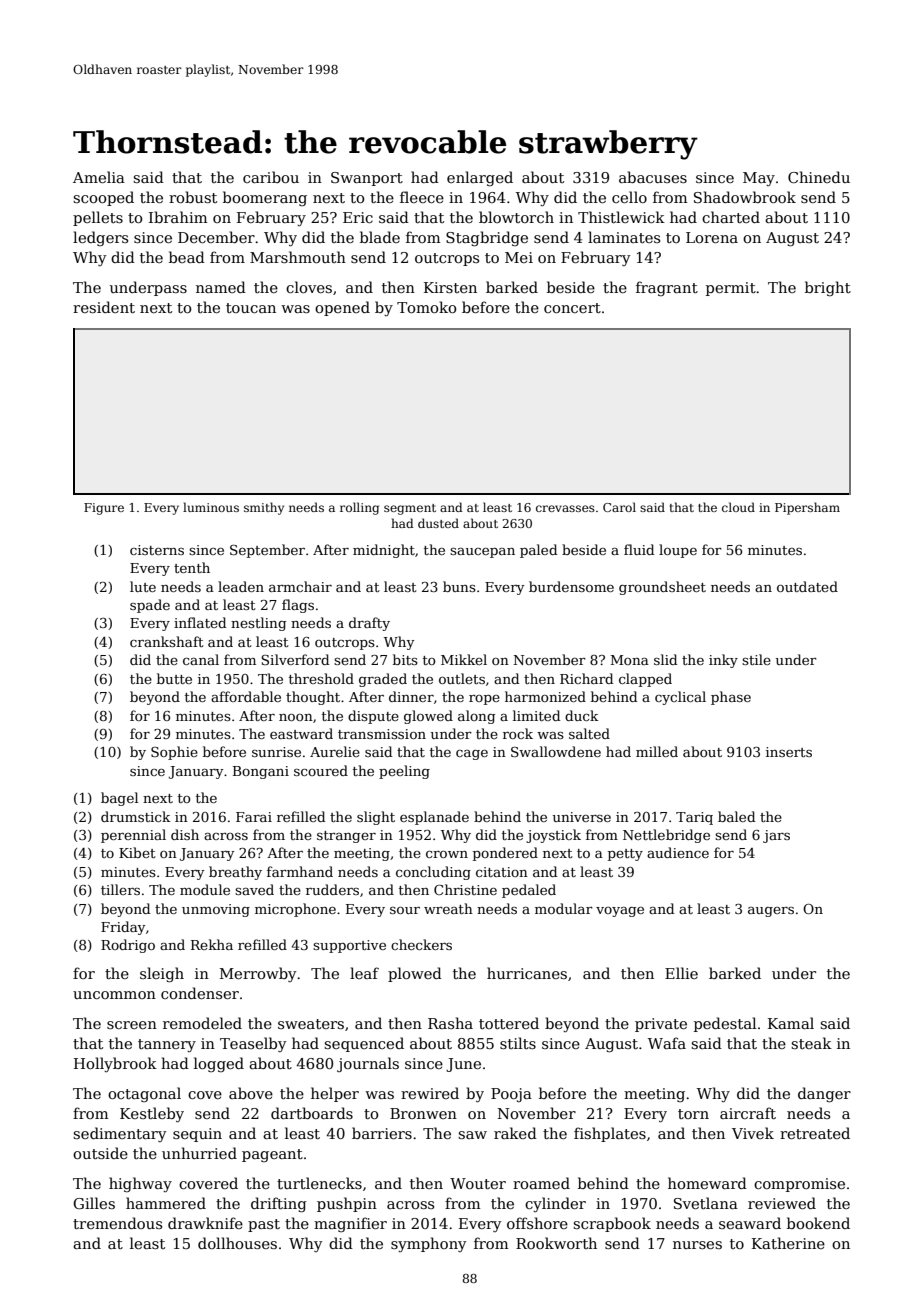  What do you see at coordinates (426, 307) in the screenshot?
I see `Tomoko` at bounding box center [426, 307].
